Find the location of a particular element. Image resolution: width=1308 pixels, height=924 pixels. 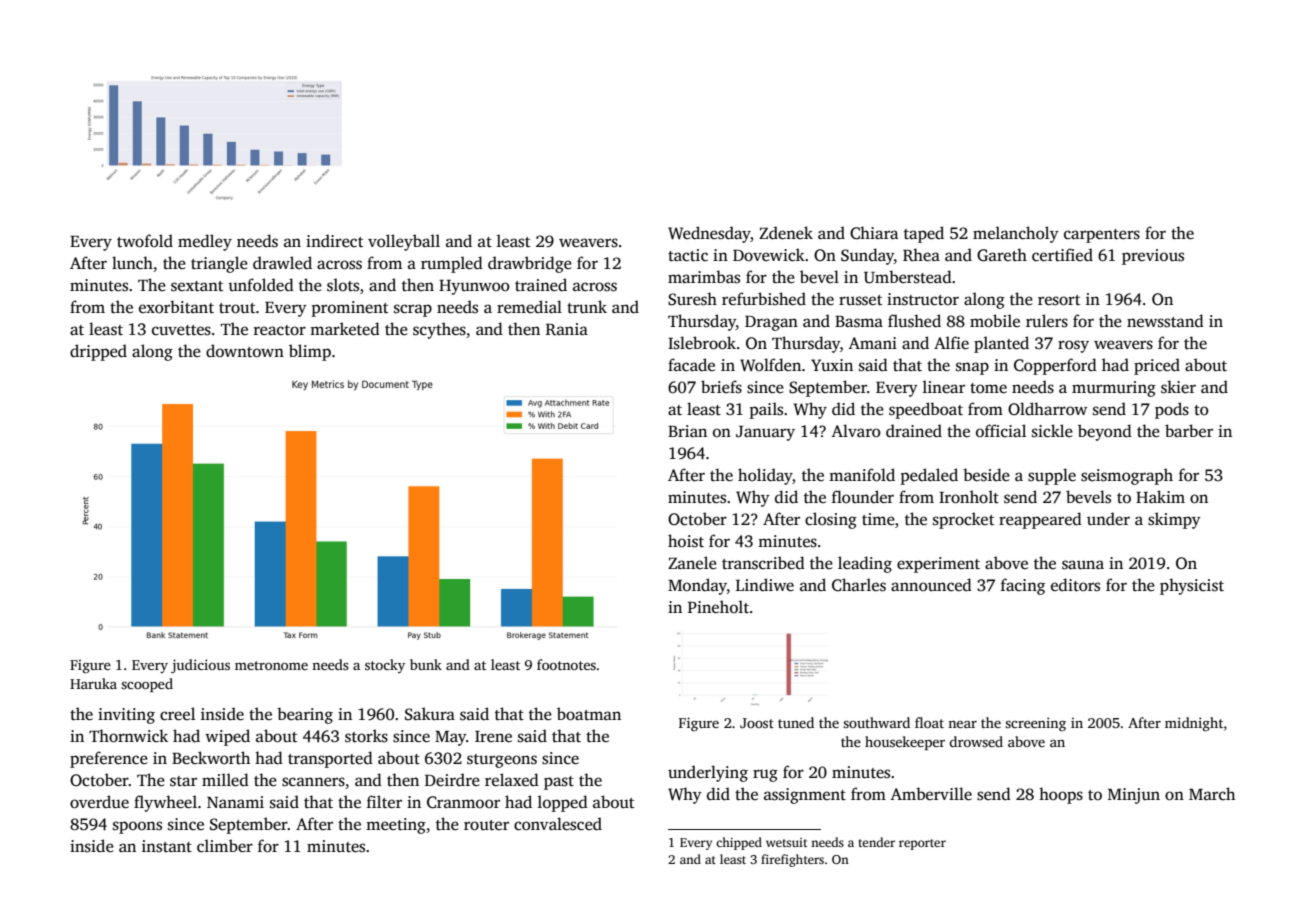

instructor is located at coordinates (923, 299).
